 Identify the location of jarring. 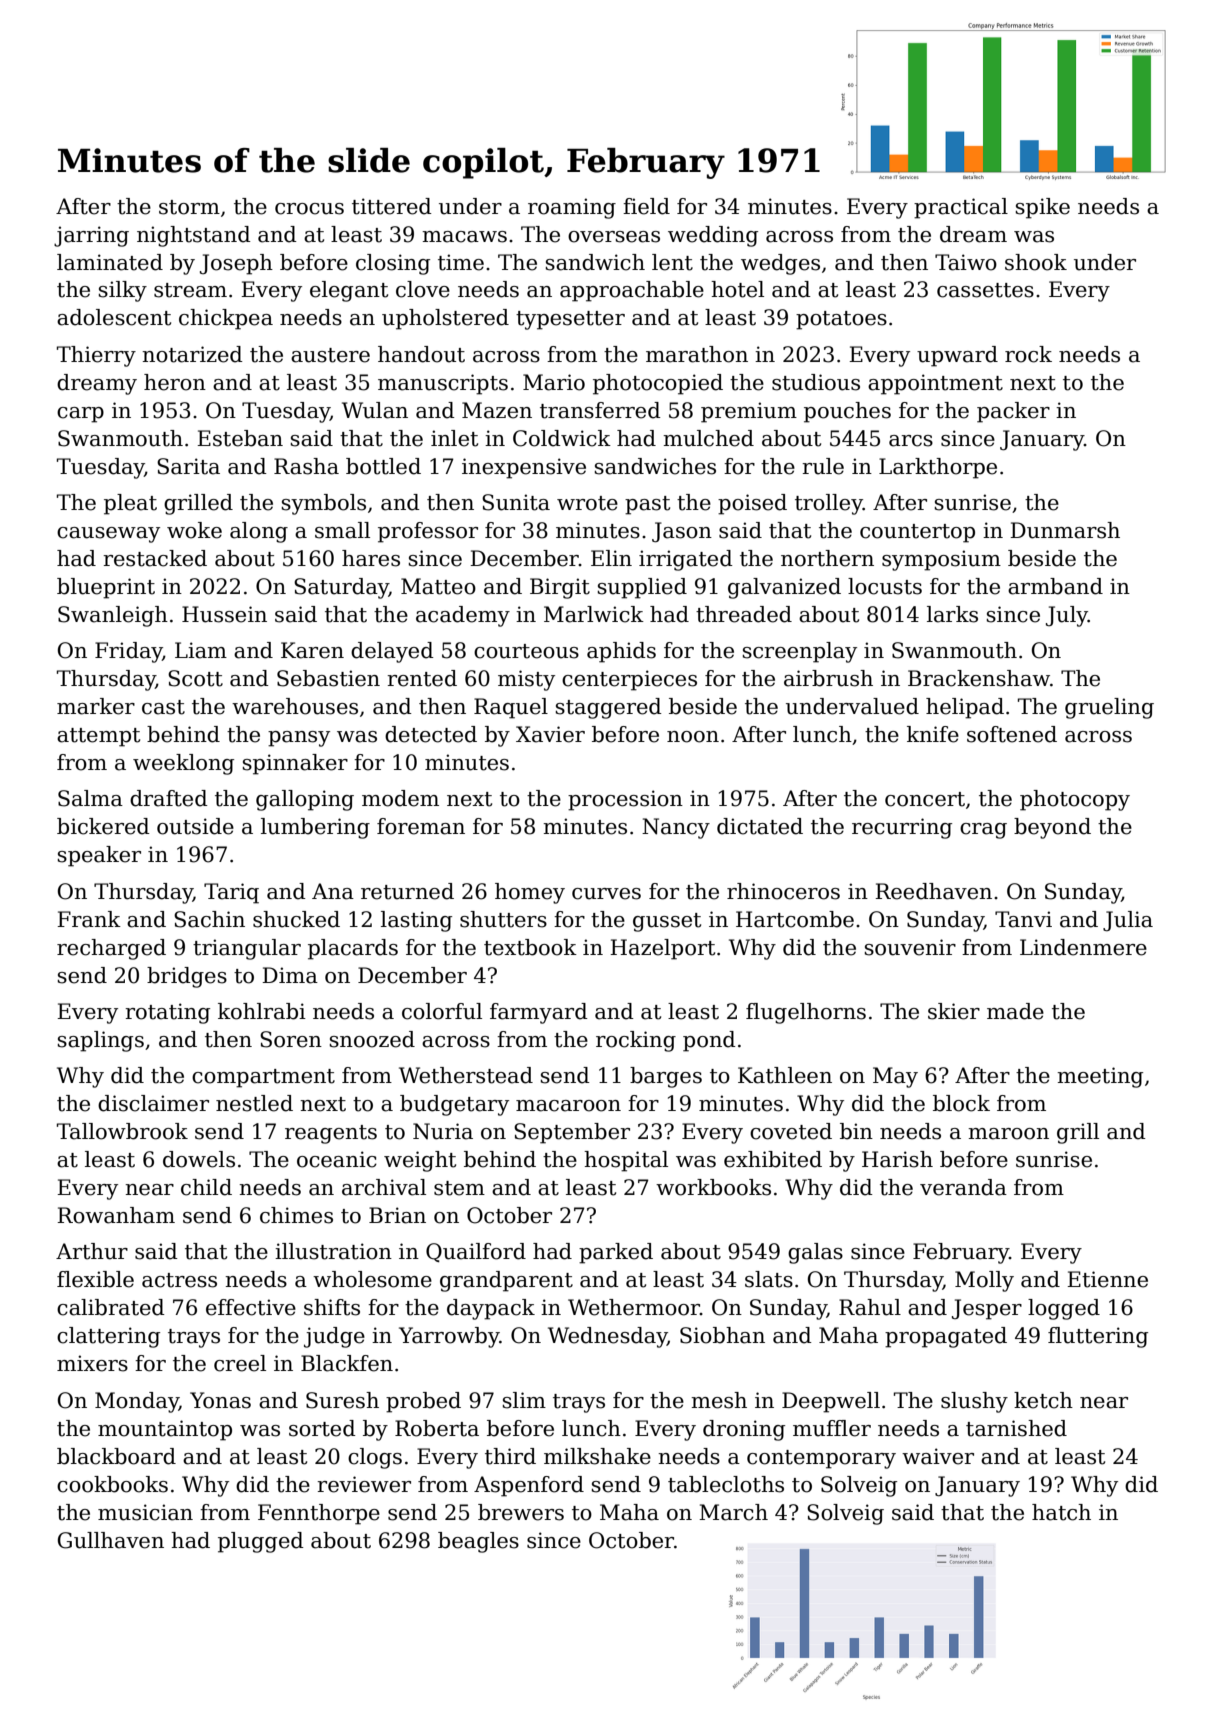
(91, 236).
